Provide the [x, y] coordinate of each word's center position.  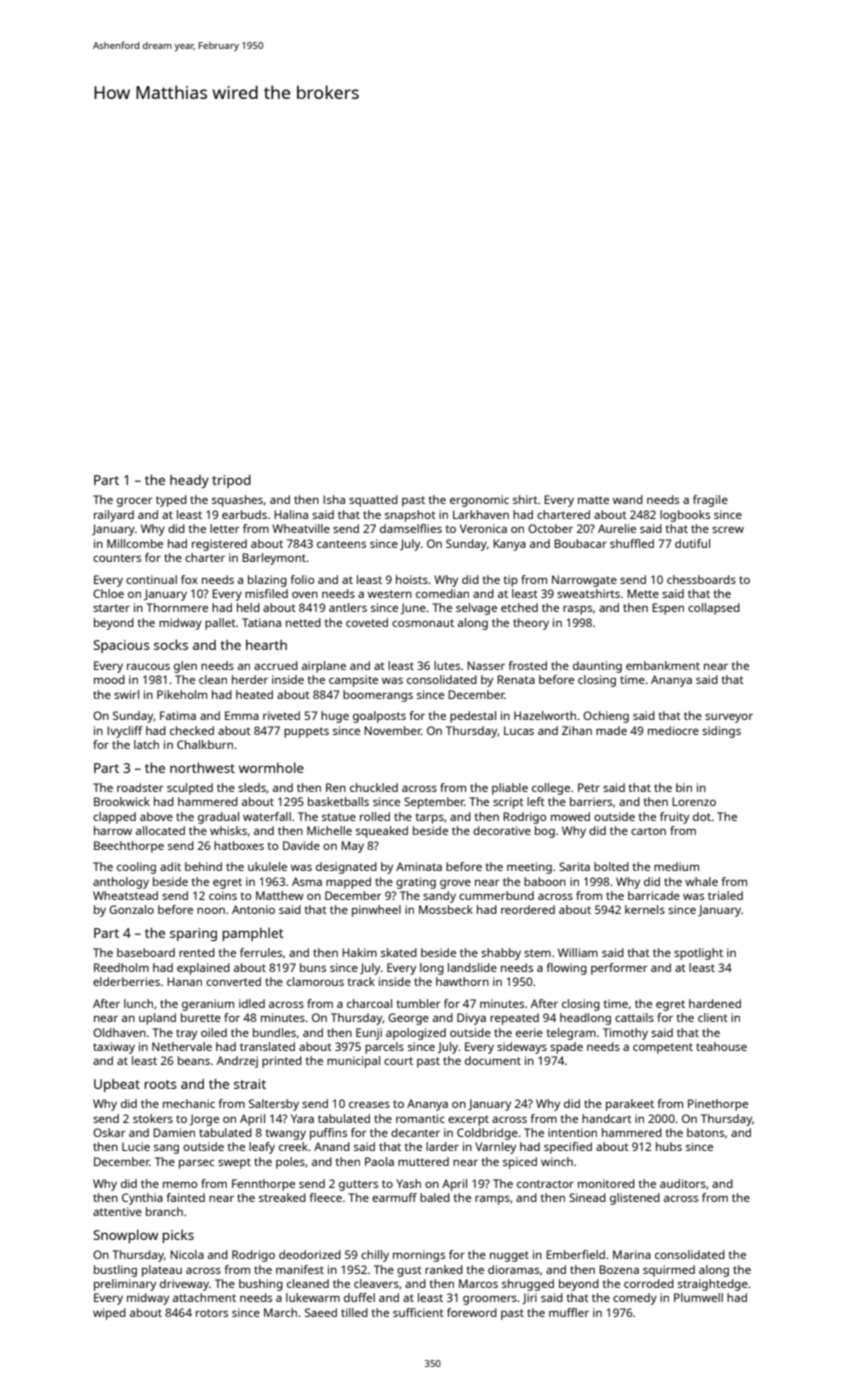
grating [416, 883]
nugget [509, 1256]
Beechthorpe [129, 847]
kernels [645, 909]
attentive [117, 1211]
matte [593, 500]
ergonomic [479, 501]
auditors [683, 1183]
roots [160, 1084]
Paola [379, 1161]
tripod [231, 481]
